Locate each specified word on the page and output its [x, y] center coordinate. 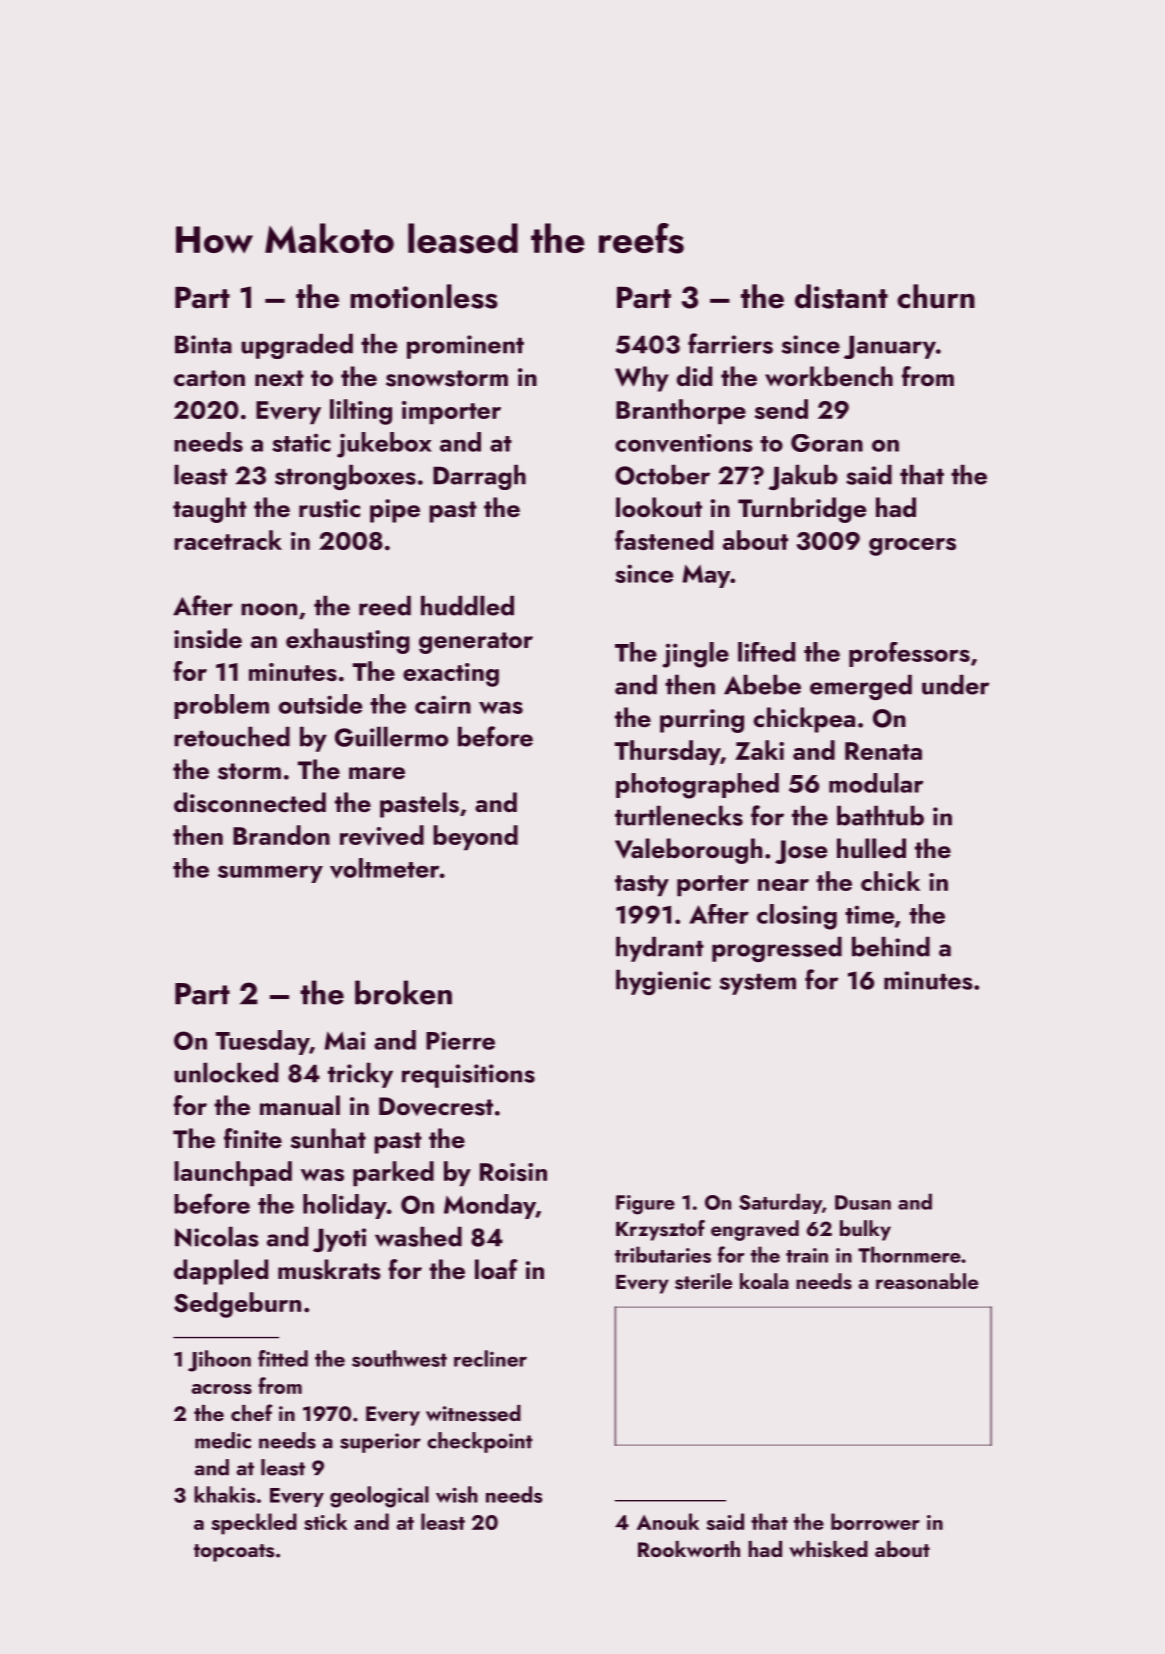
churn [936, 296]
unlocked [226, 1072]
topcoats [234, 1553]
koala [764, 1281]
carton [209, 378]
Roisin [513, 1172]
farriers [730, 343]
